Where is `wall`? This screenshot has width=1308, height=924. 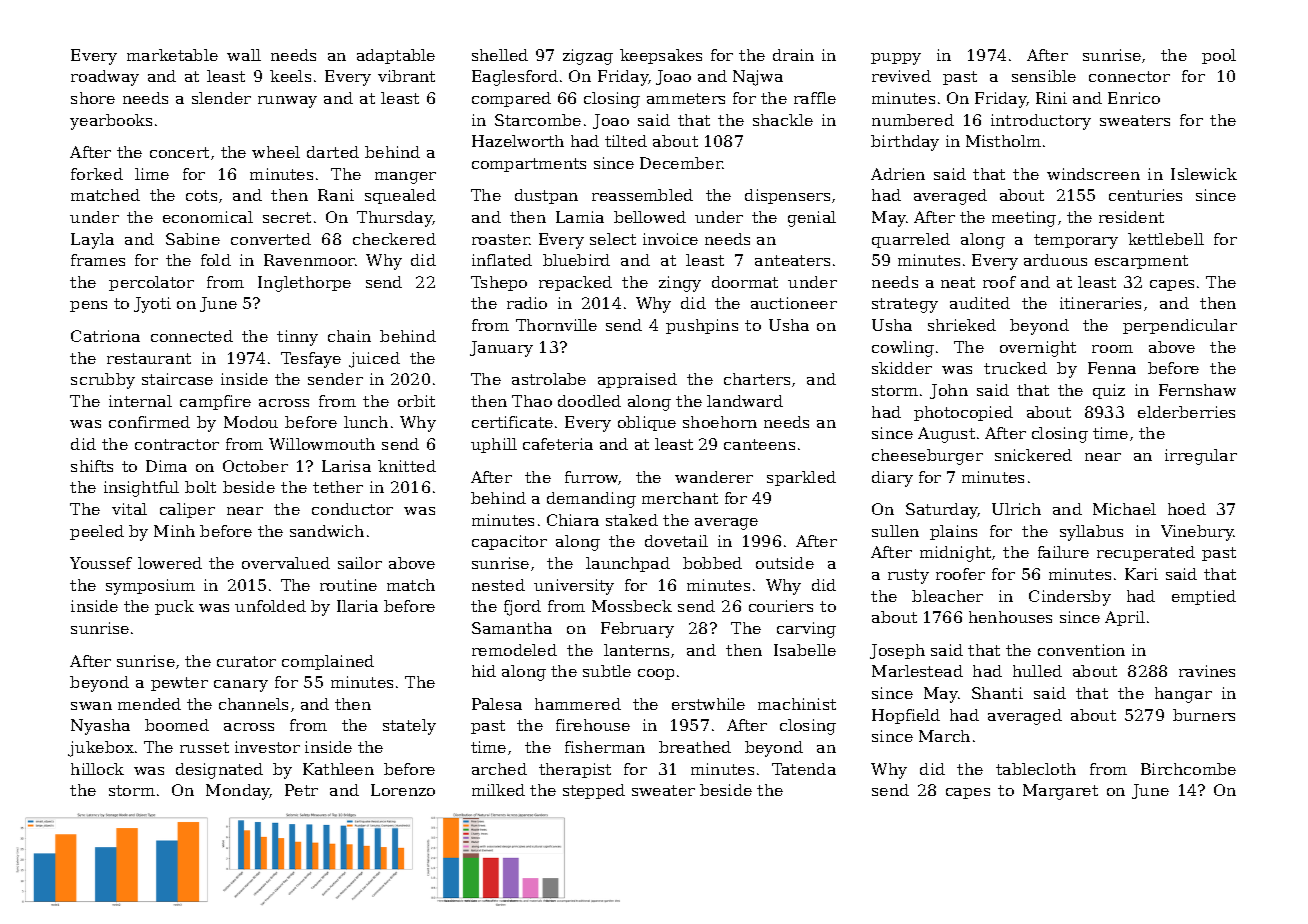
wall is located at coordinates (244, 55).
